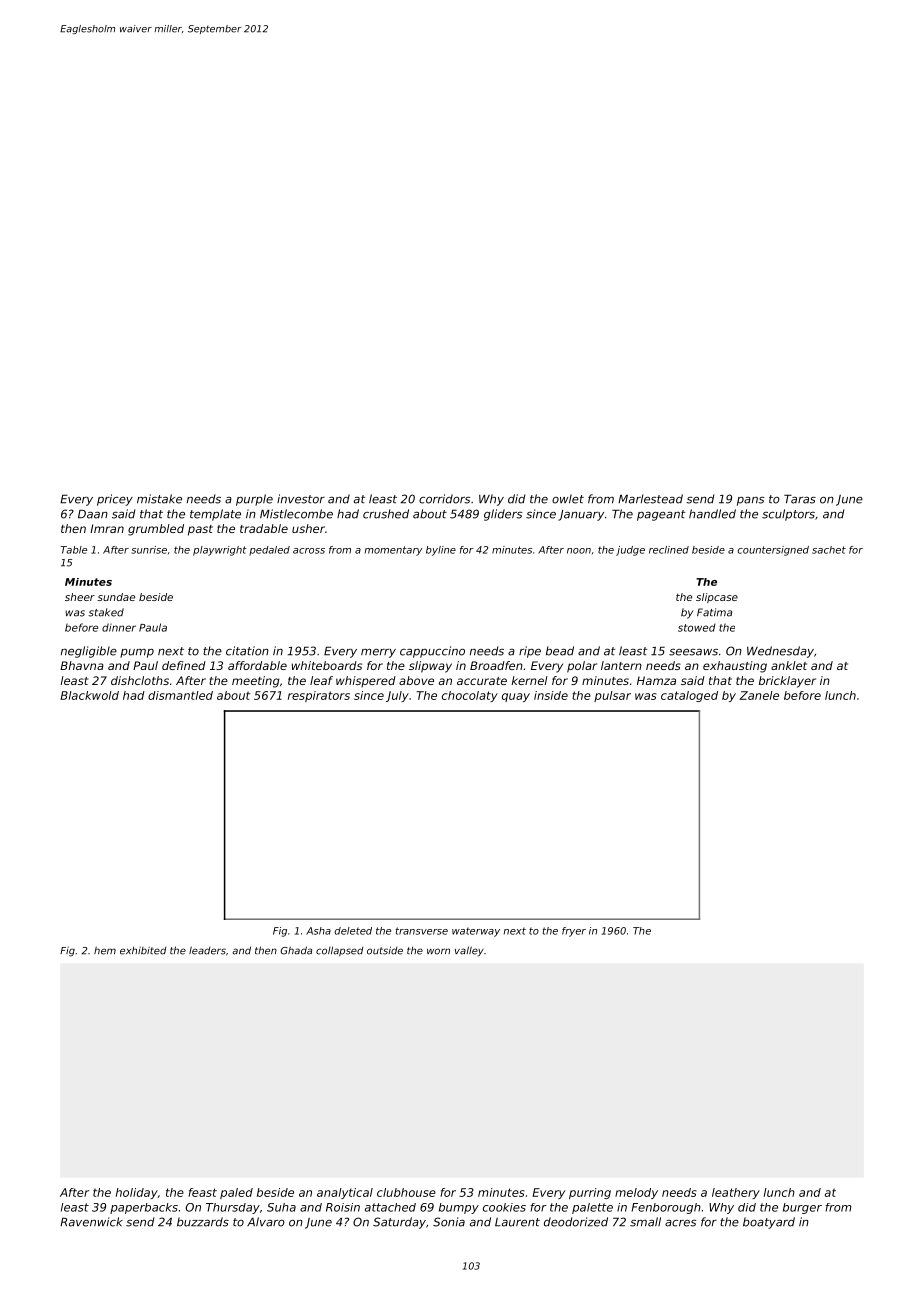 The image size is (924, 1308). Describe the element at coordinates (203, 1222) in the screenshot. I see `buzzards` at that location.
